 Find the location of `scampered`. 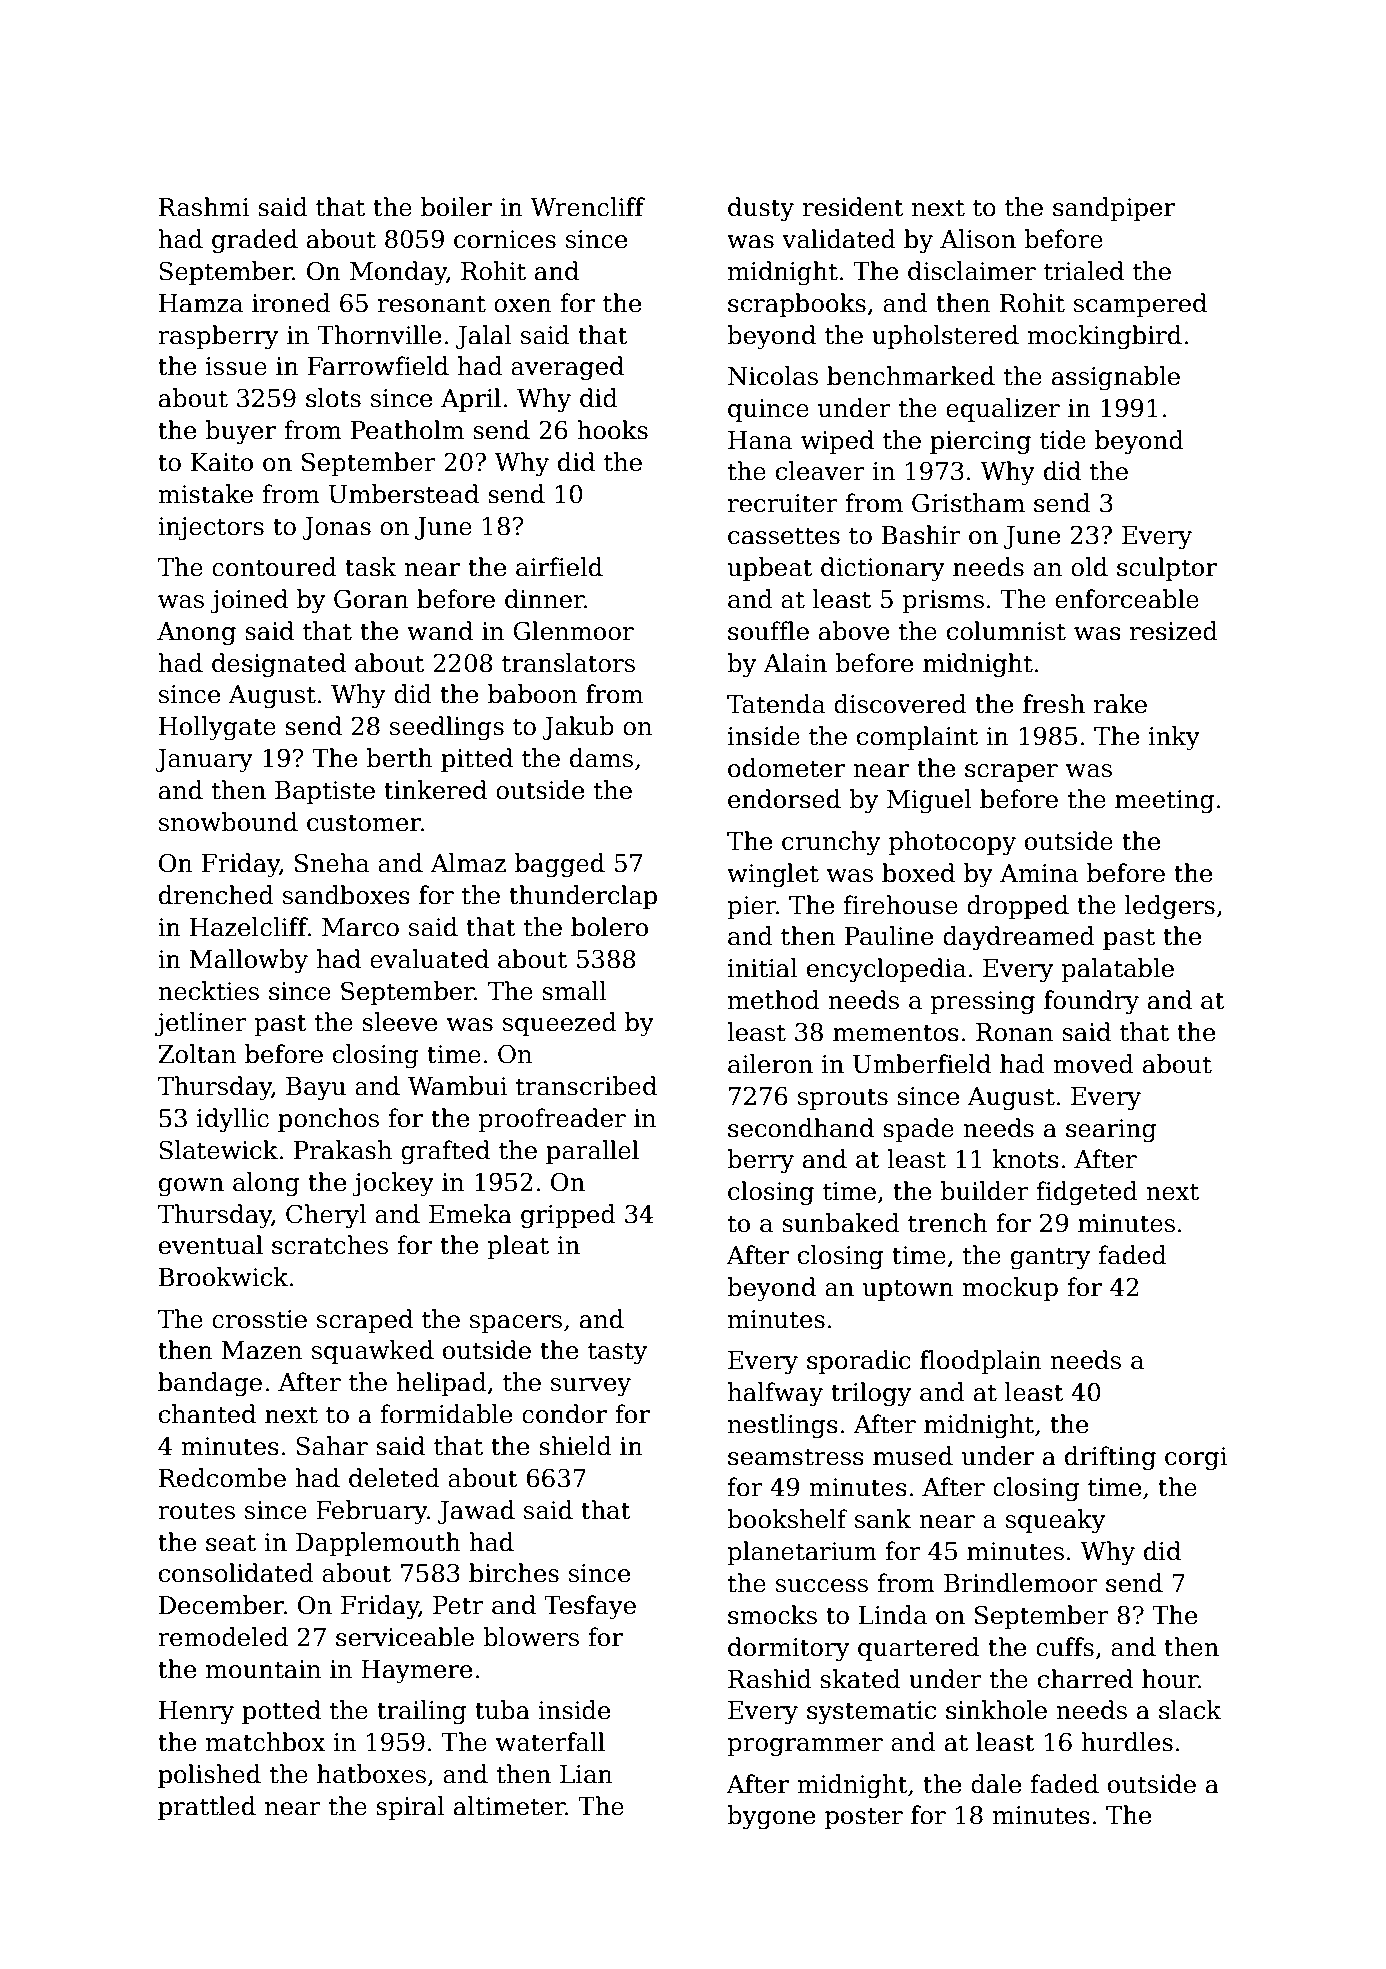

scampered is located at coordinates (1140, 305).
